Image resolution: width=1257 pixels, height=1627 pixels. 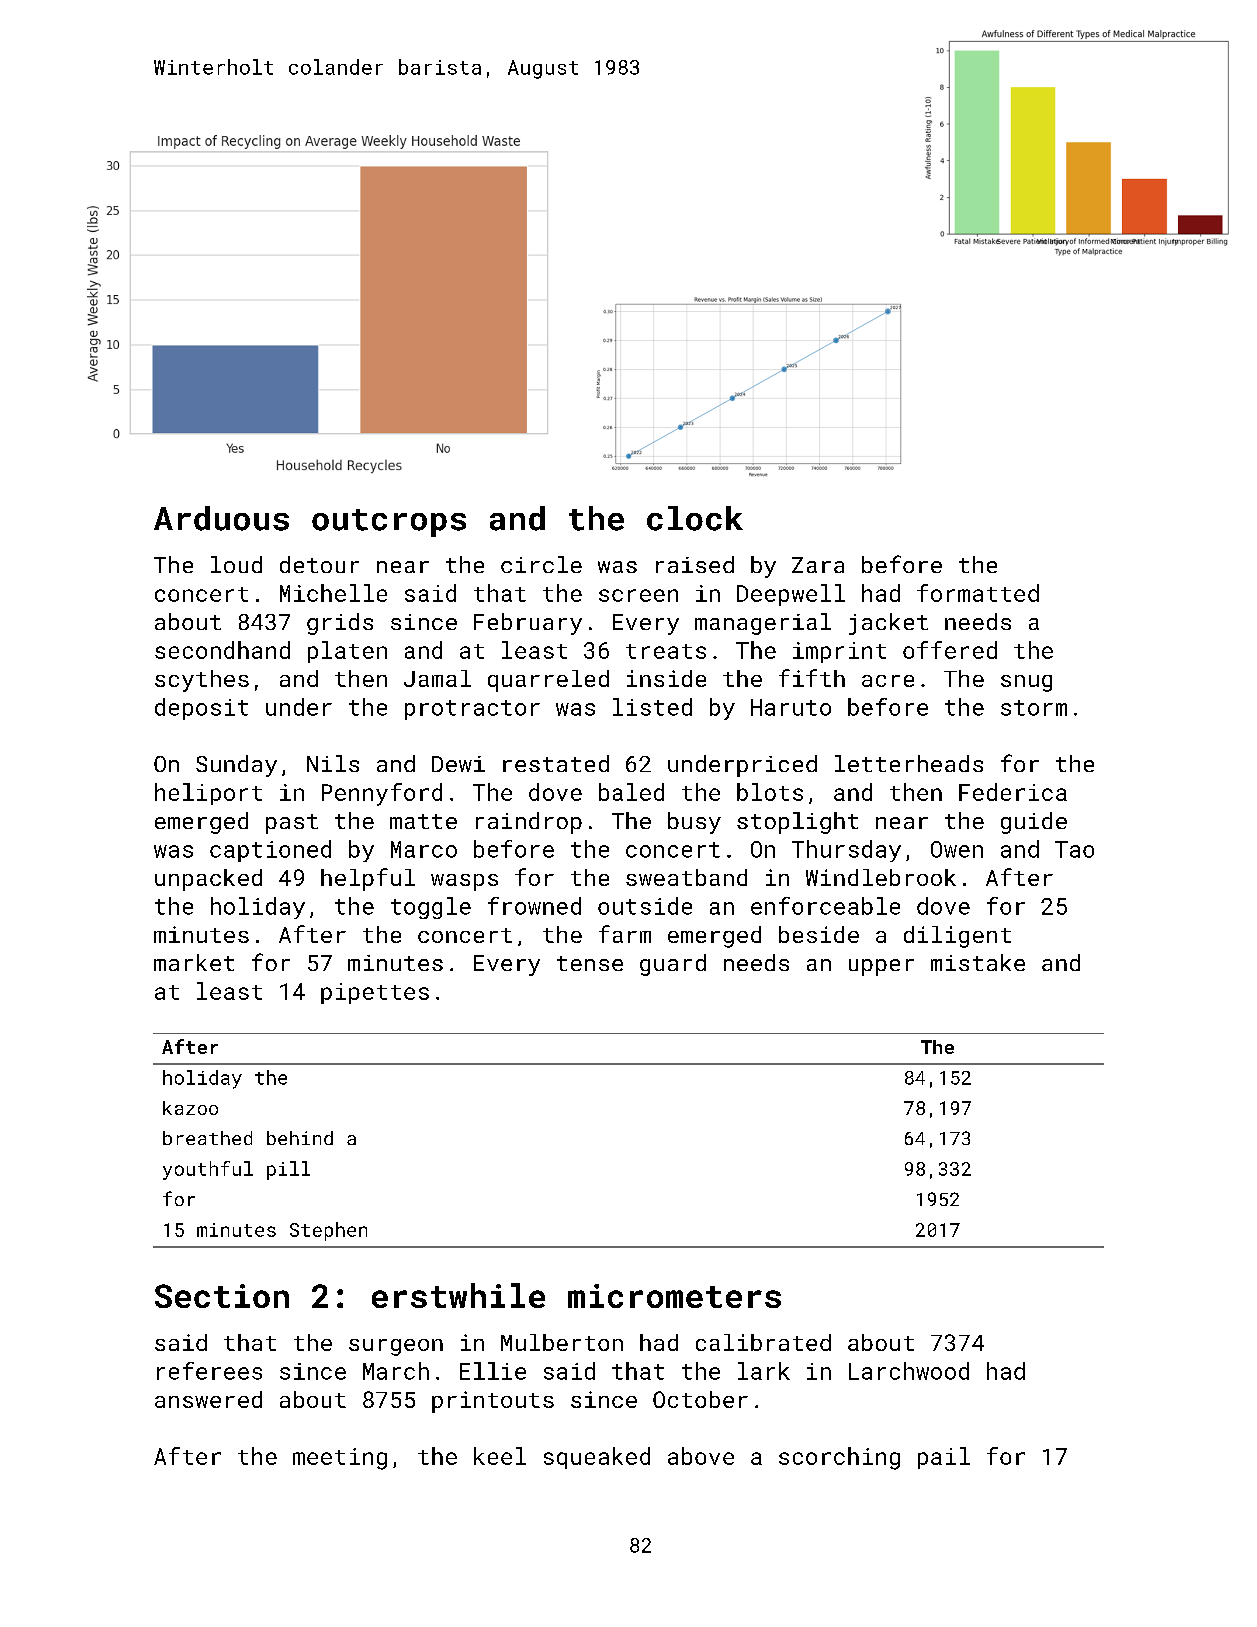 I want to click on captioned, so click(x=270, y=851).
